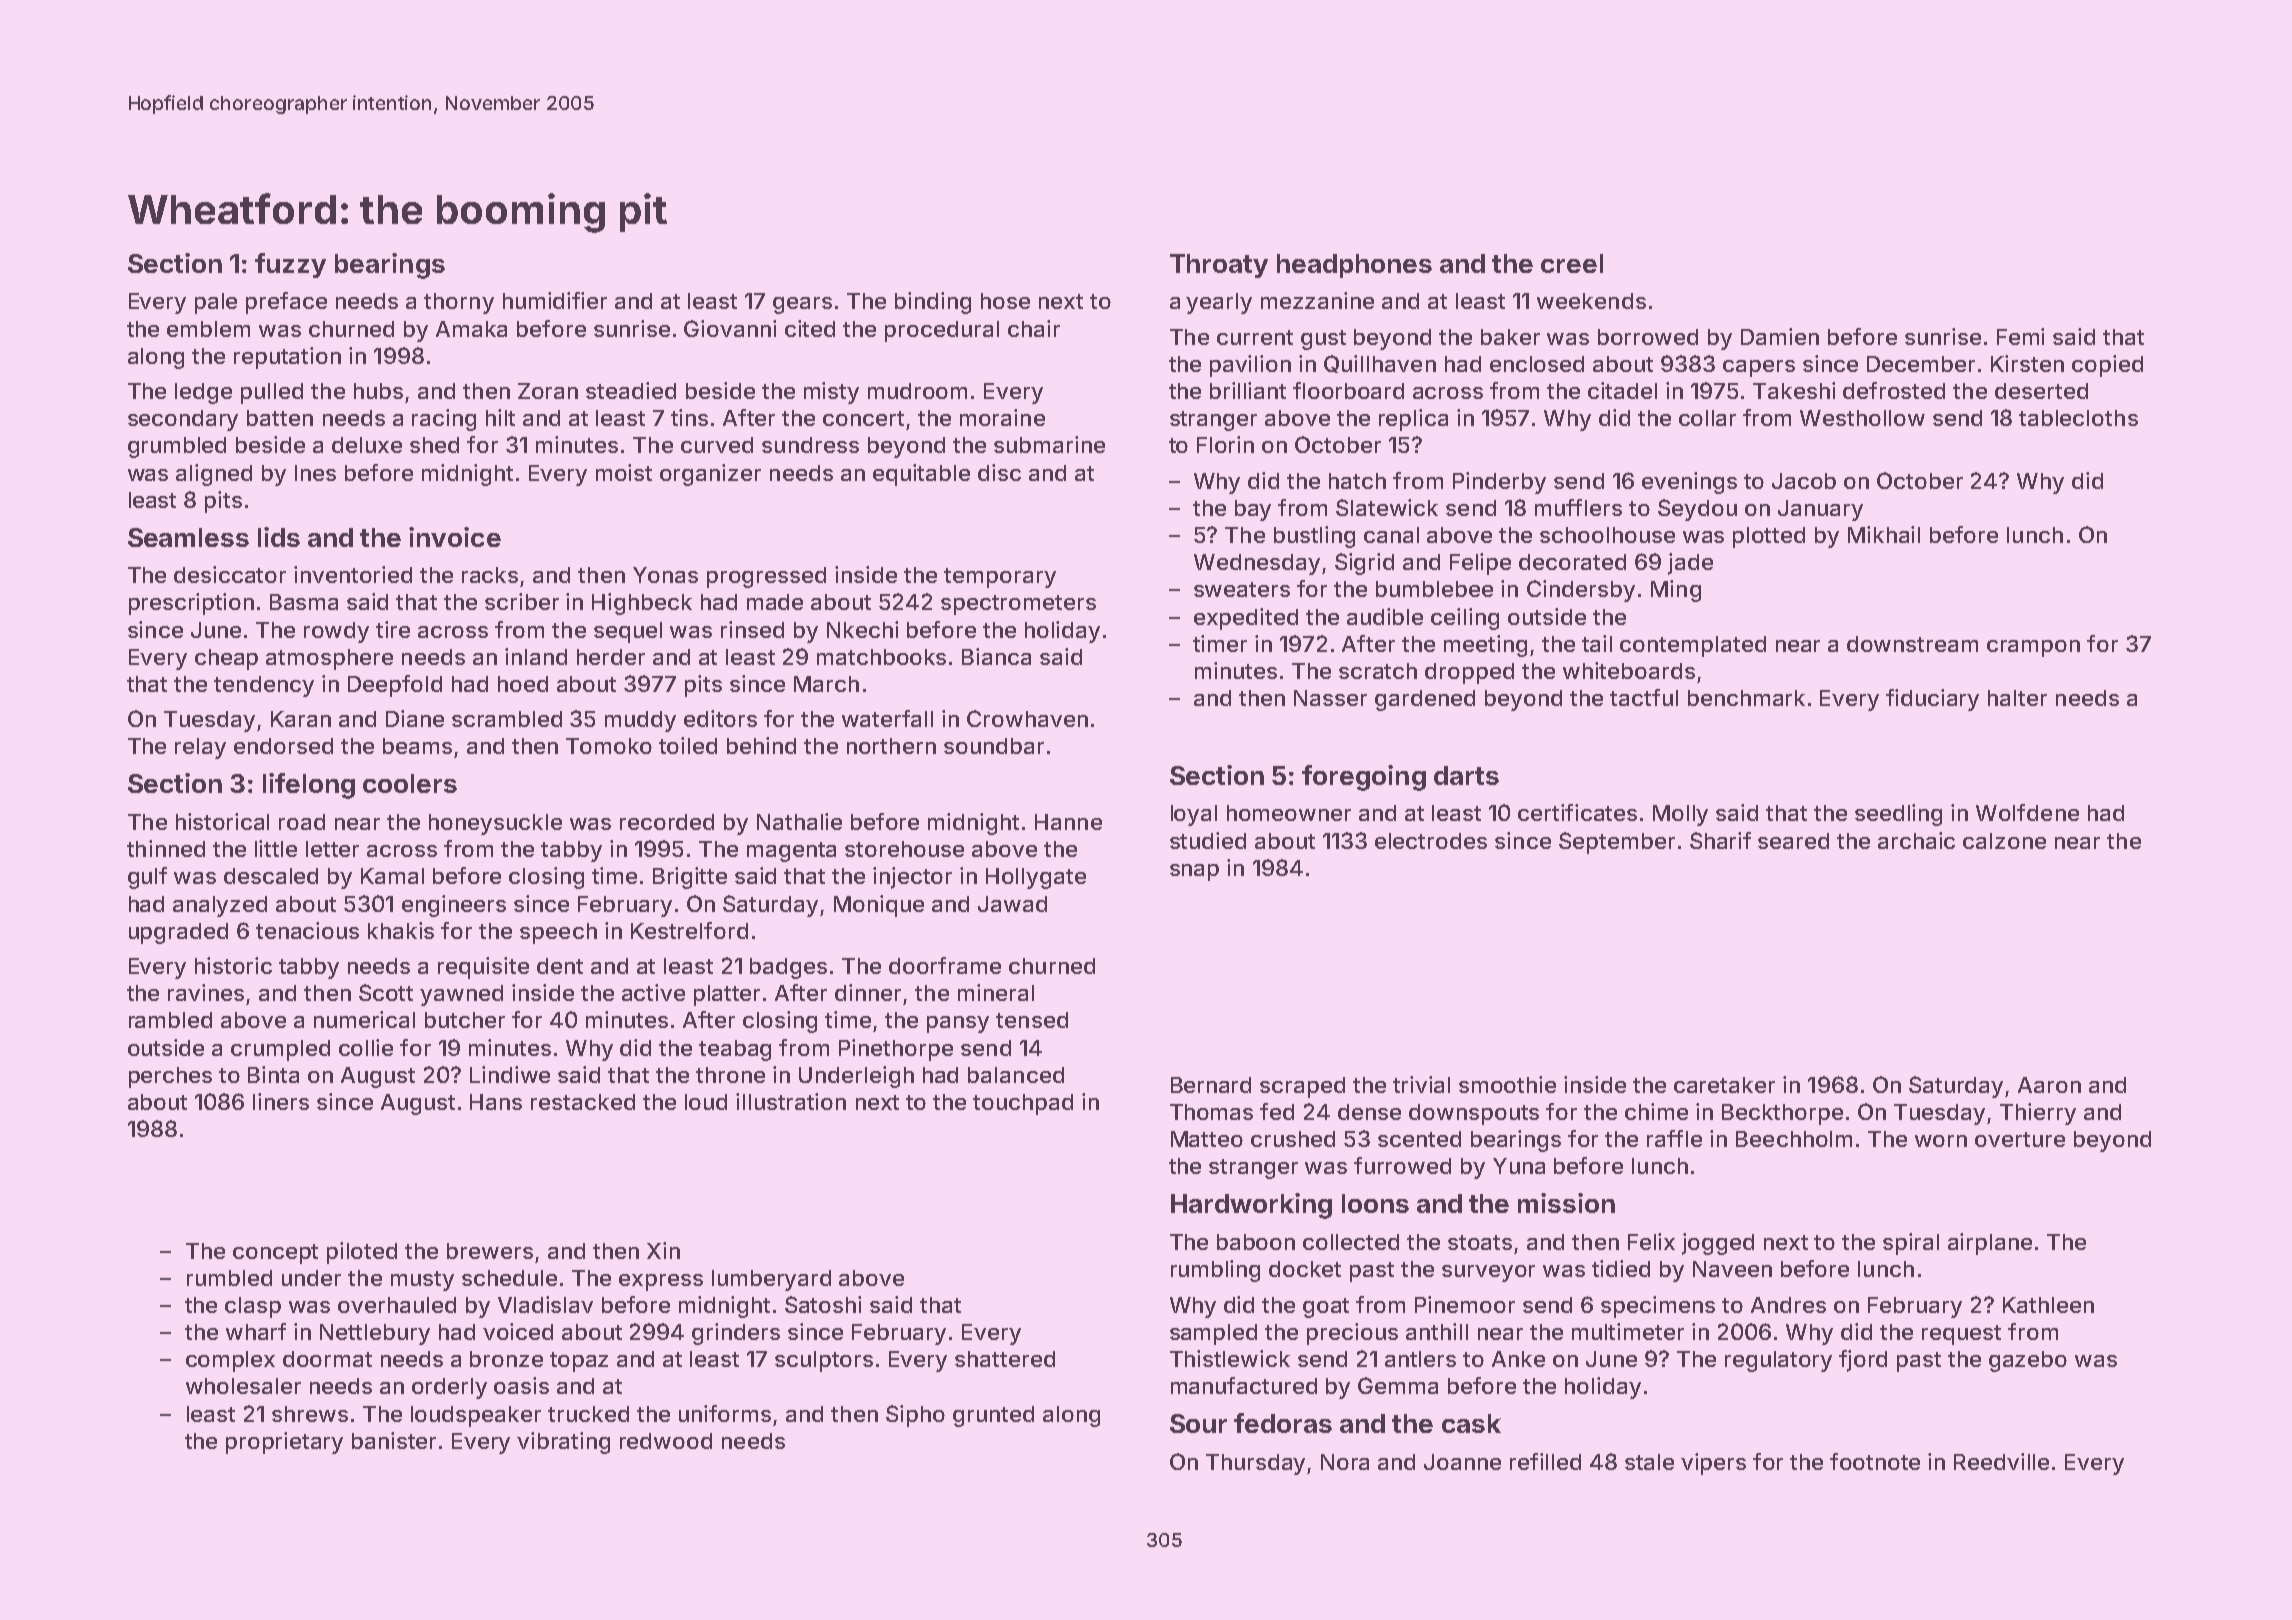 The width and height of the screenshot is (2292, 1620). Describe the element at coordinates (1364, 778) in the screenshot. I see `foregoing` at that location.
